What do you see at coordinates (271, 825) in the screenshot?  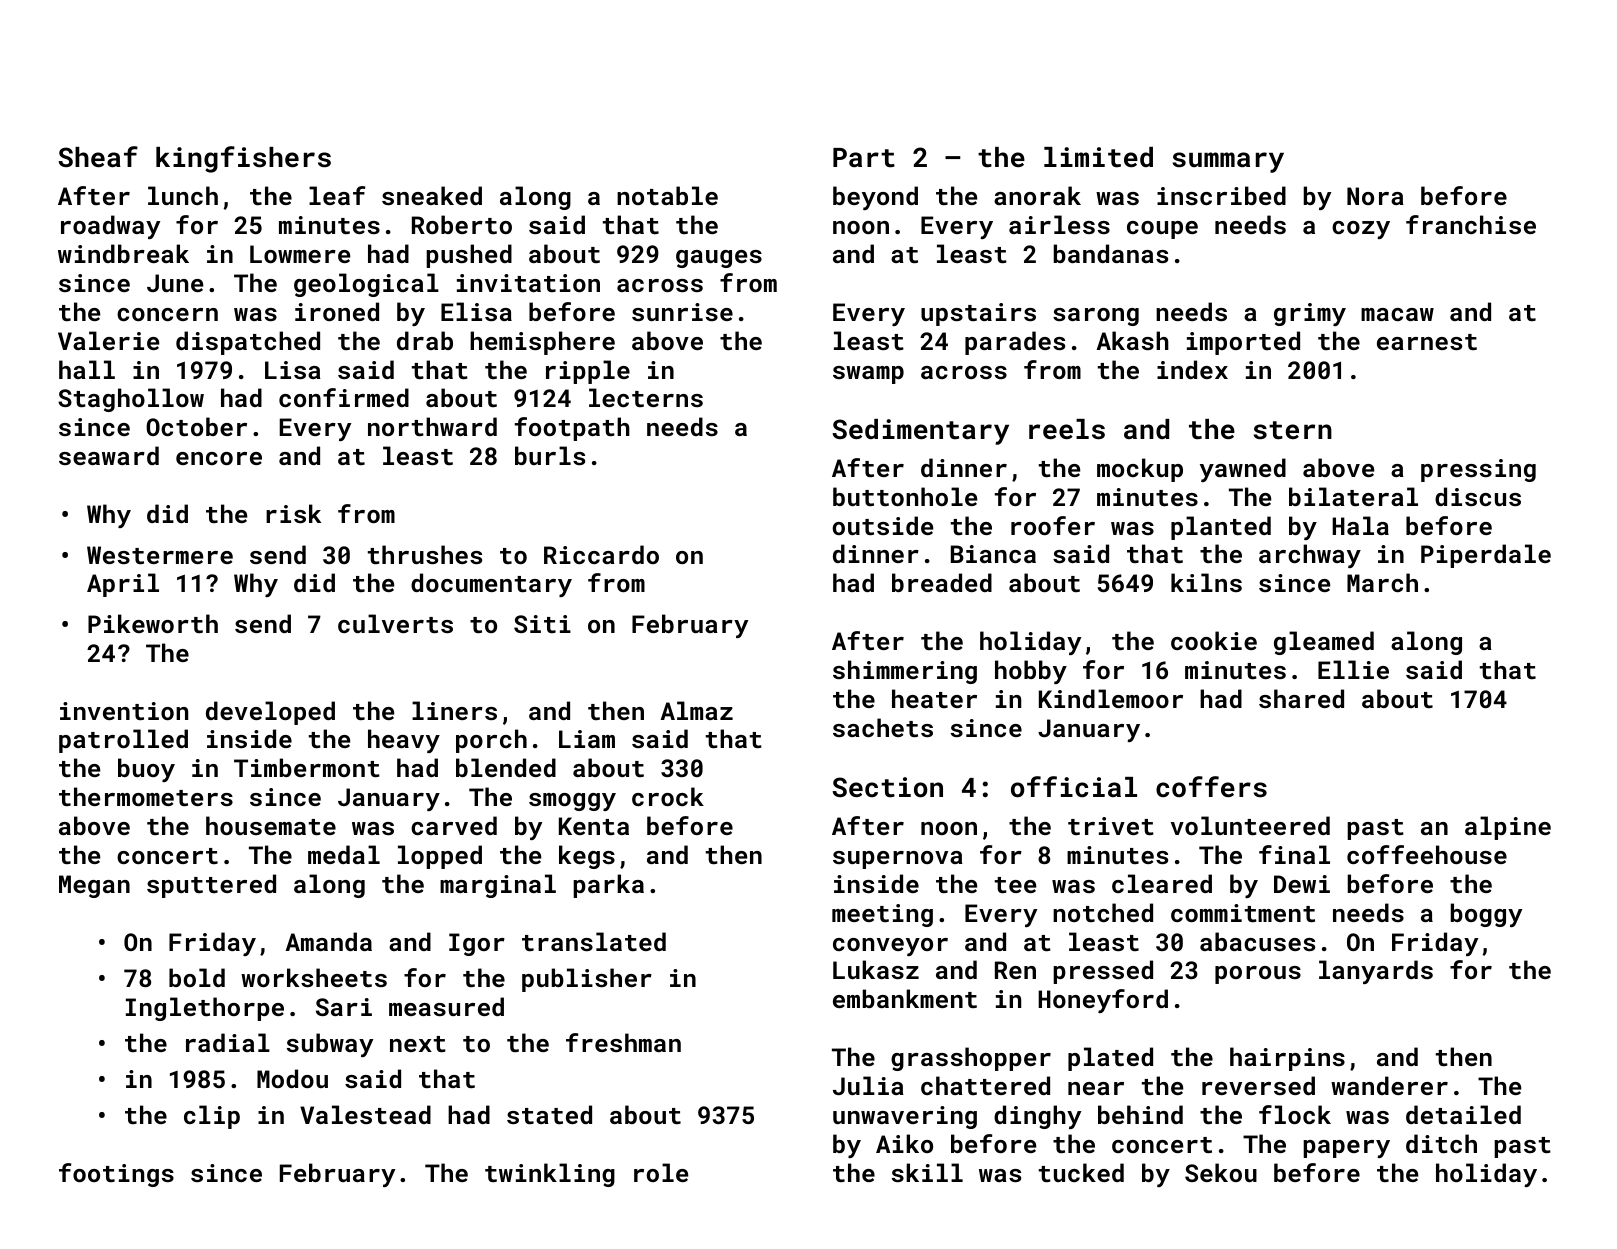 I see `housemate` at bounding box center [271, 825].
